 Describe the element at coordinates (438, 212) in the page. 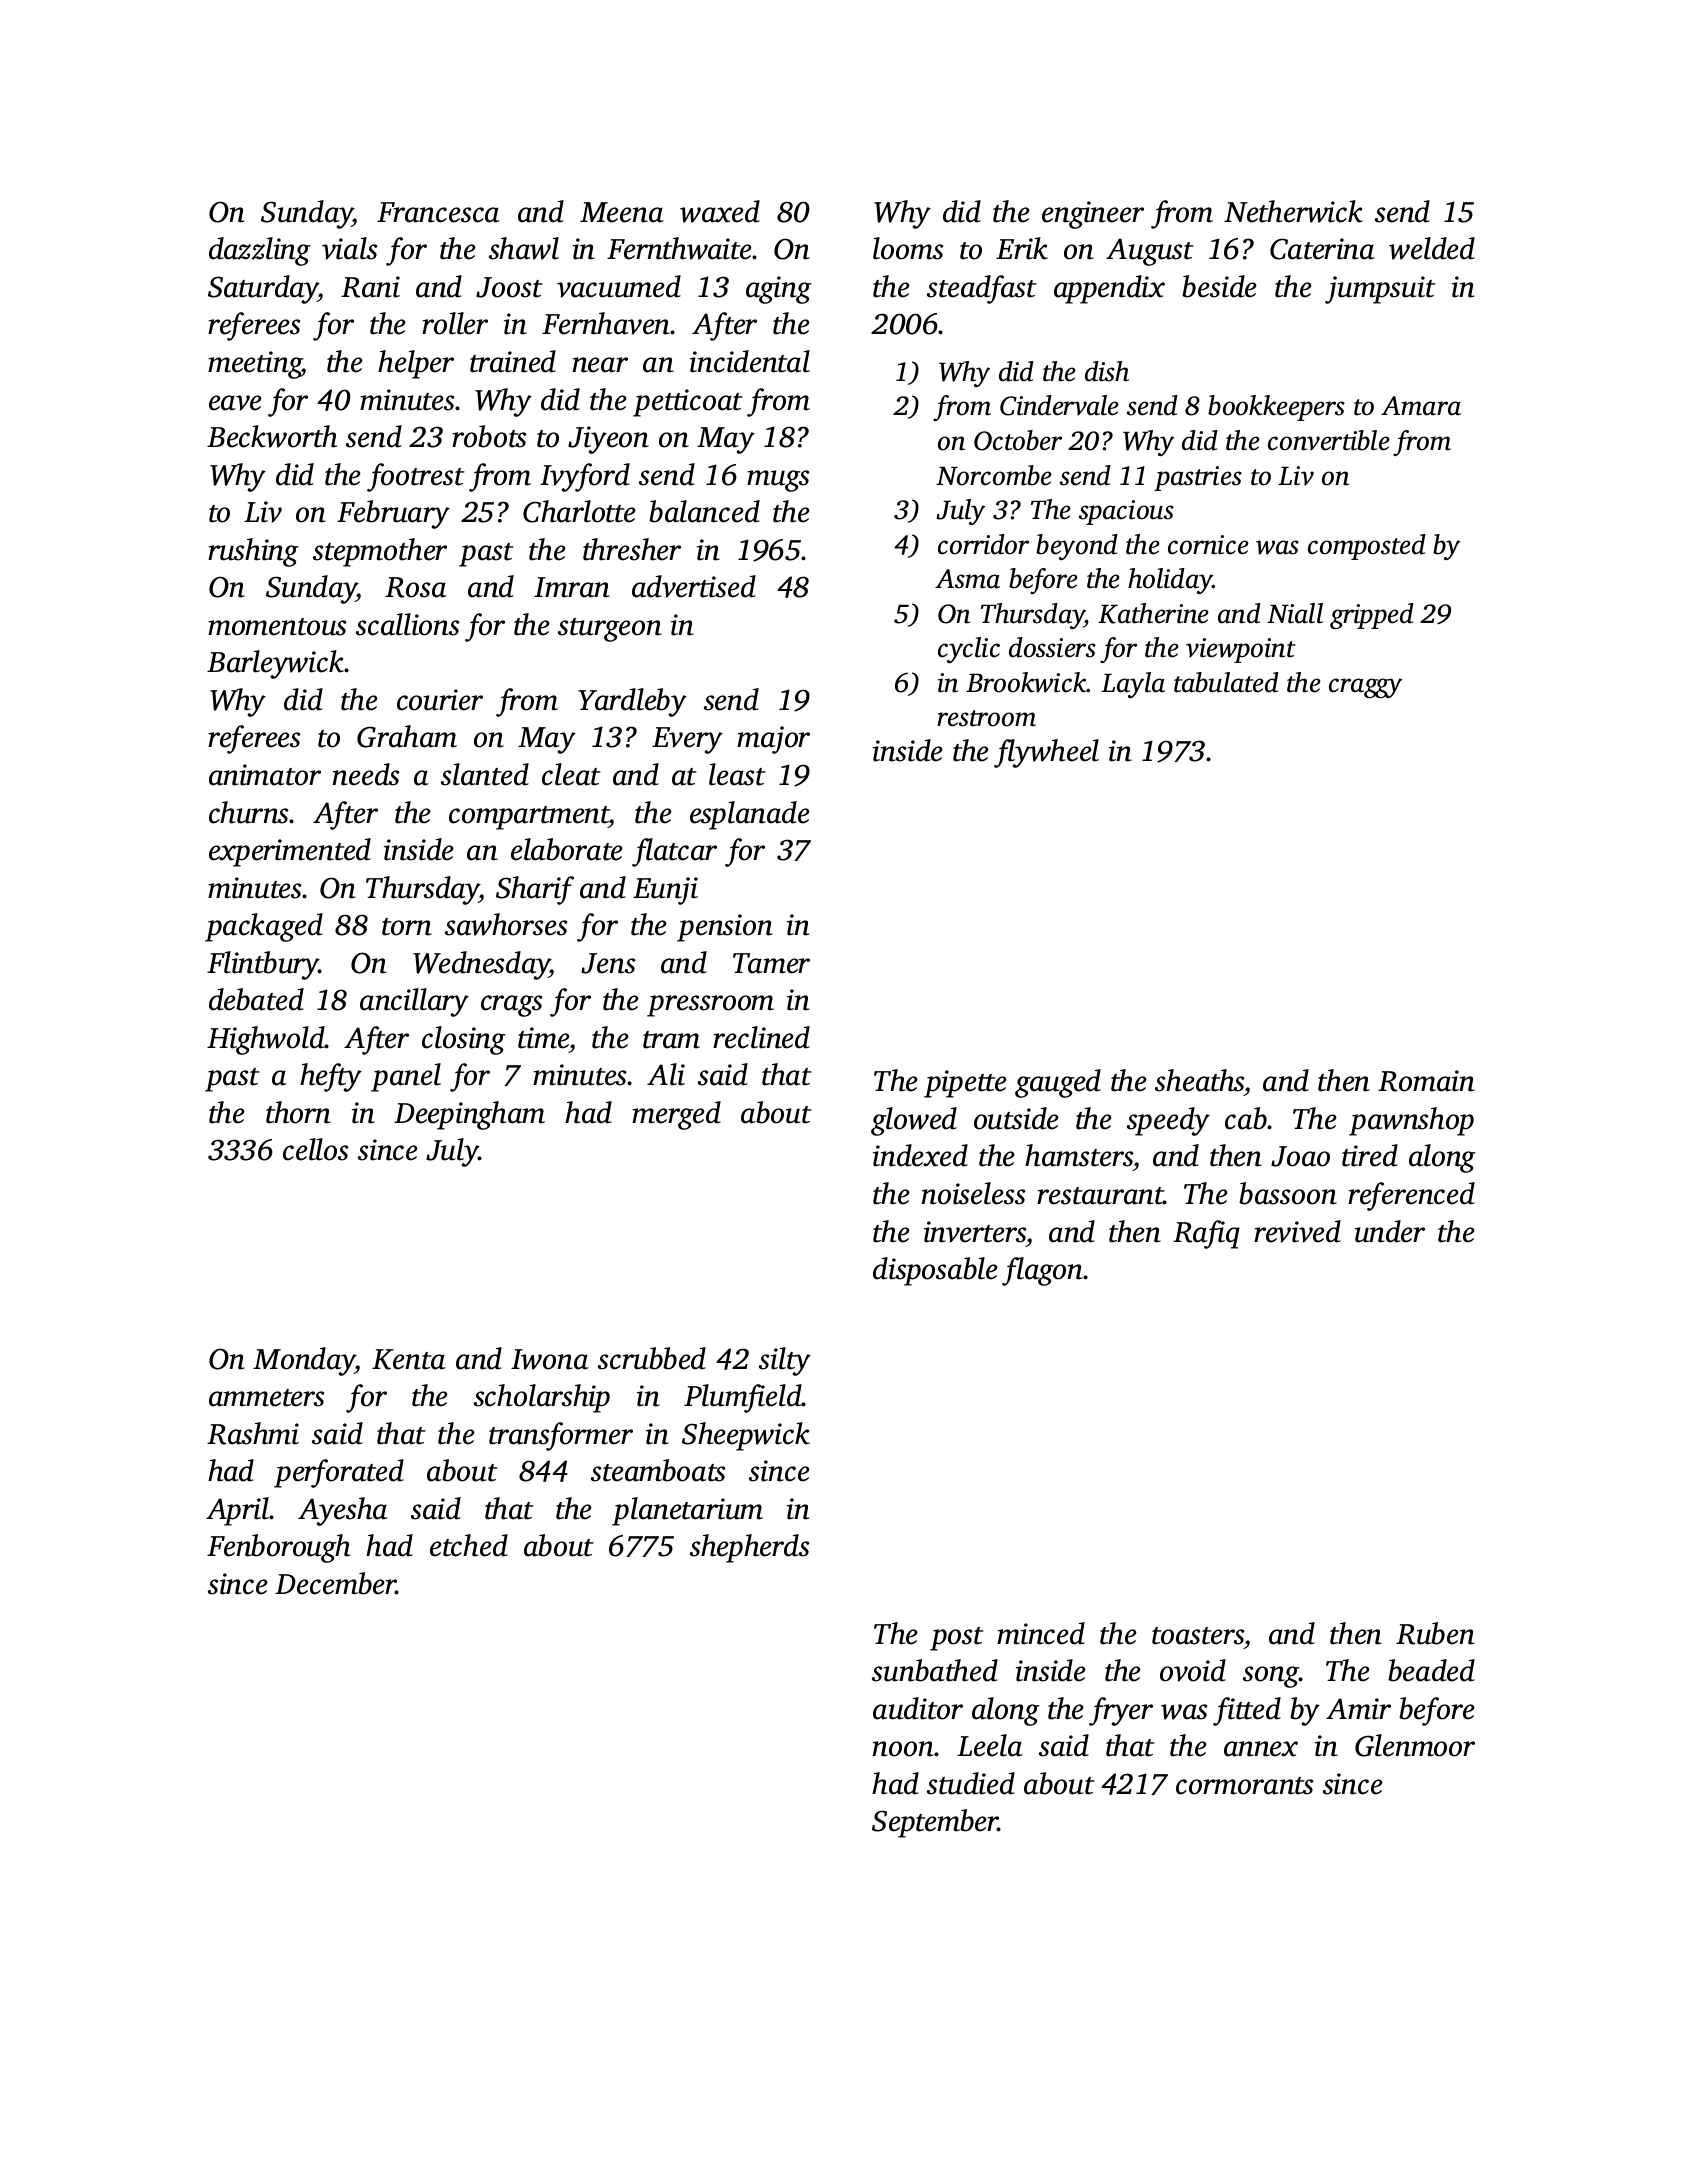

I see `Francesca` at that location.
